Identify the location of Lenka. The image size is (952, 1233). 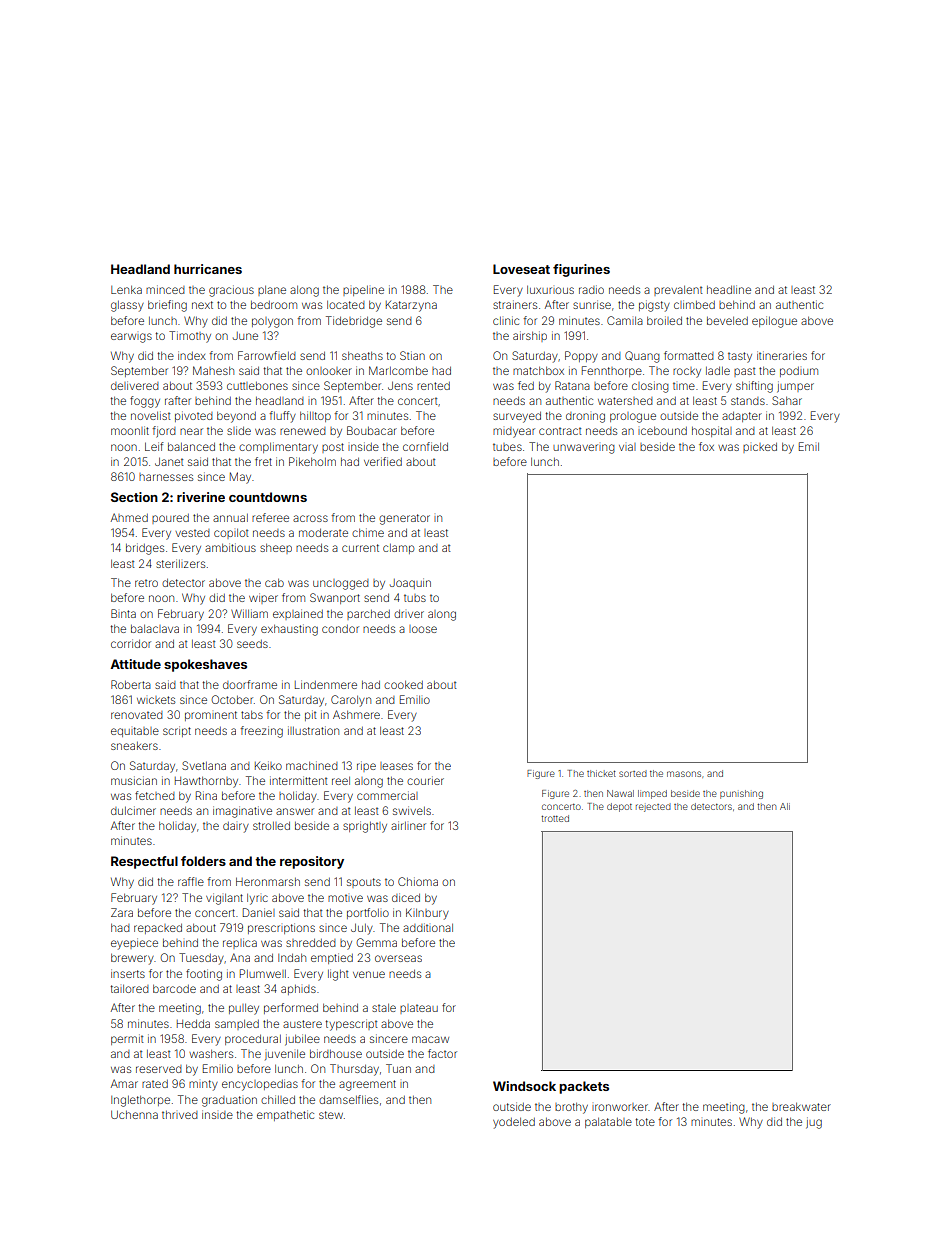
(126, 290).
